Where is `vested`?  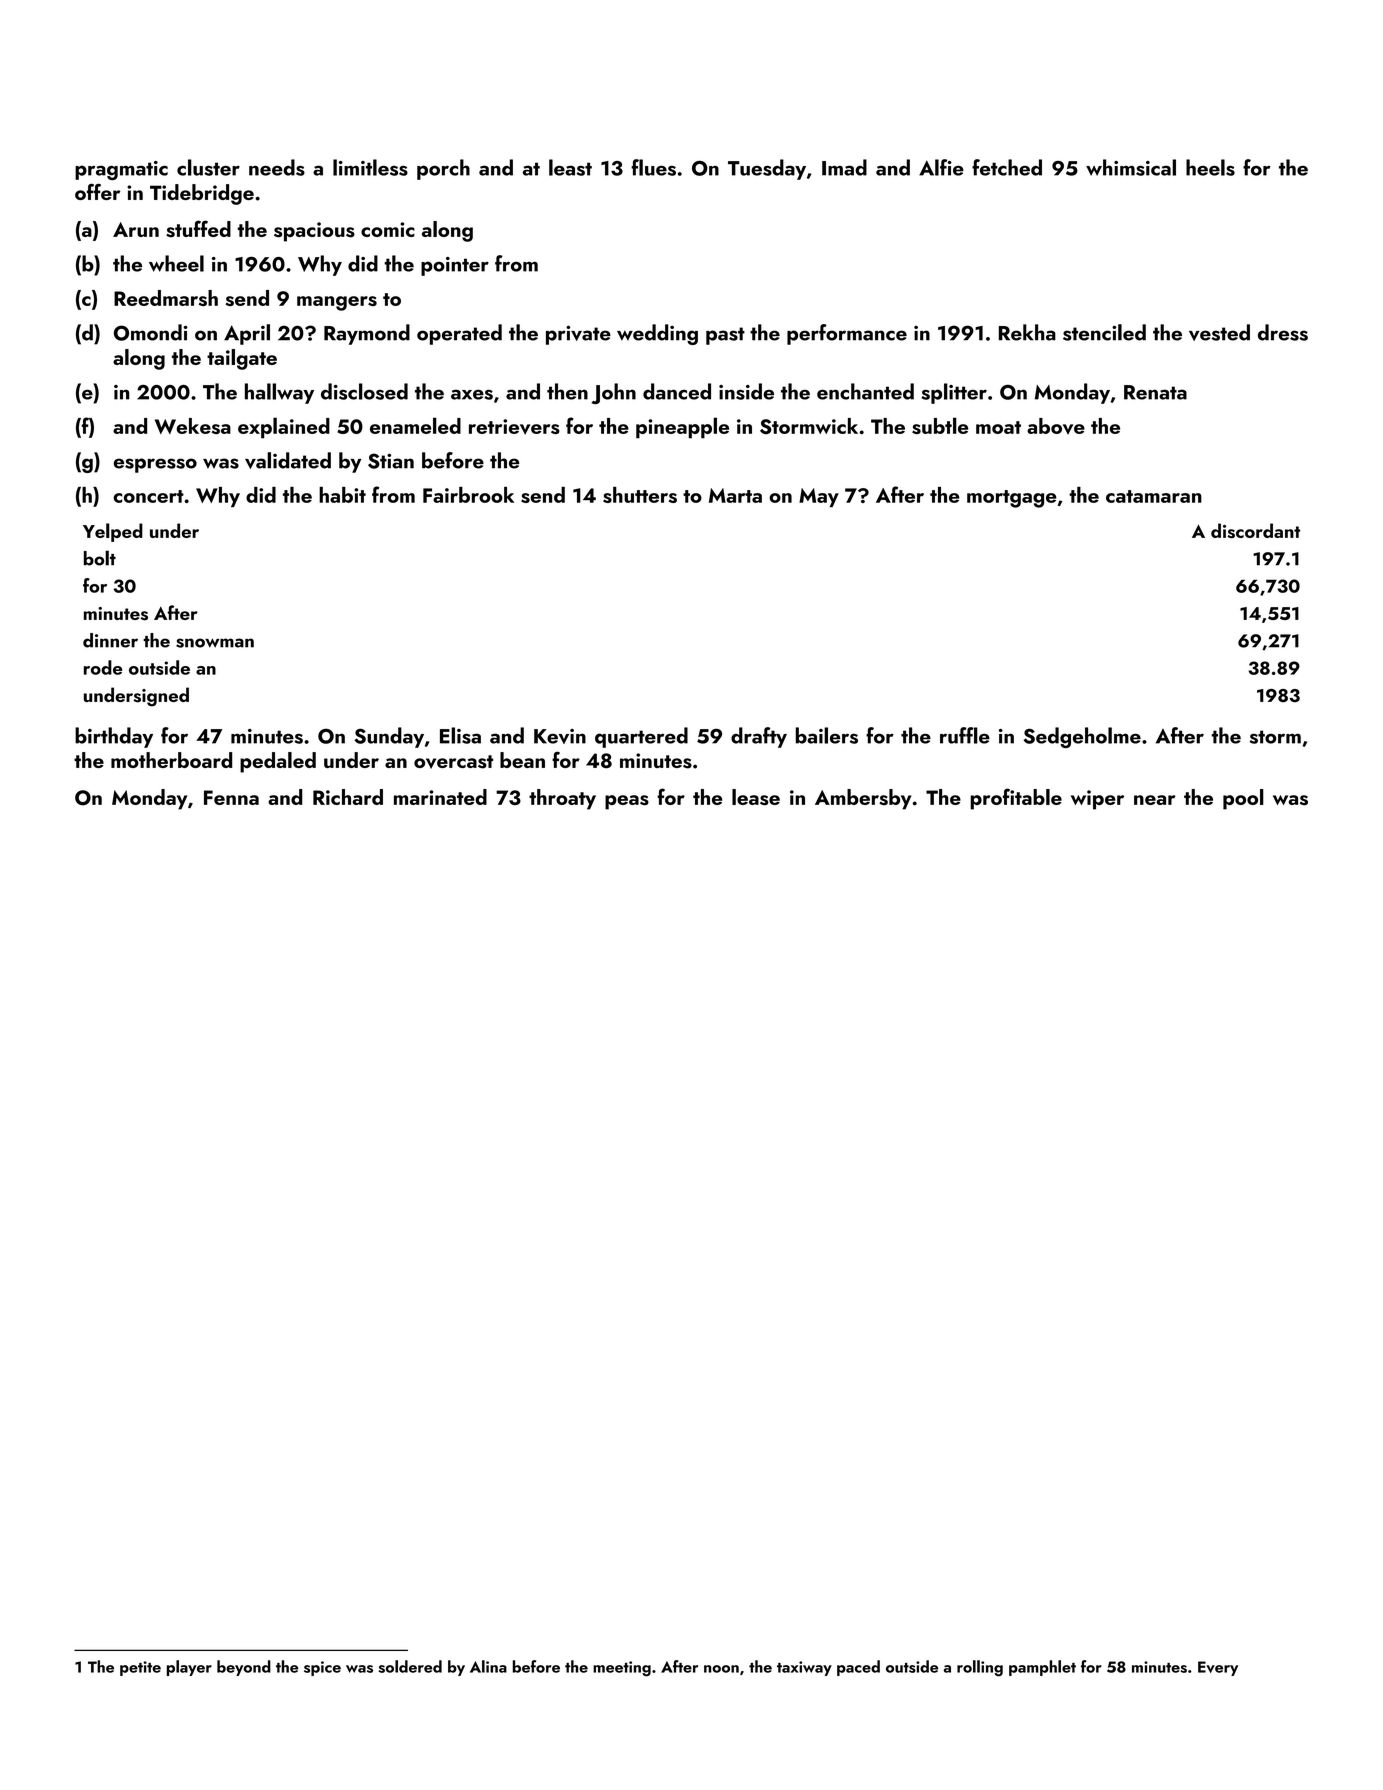
vested is located at coordinates (1219, 332).
